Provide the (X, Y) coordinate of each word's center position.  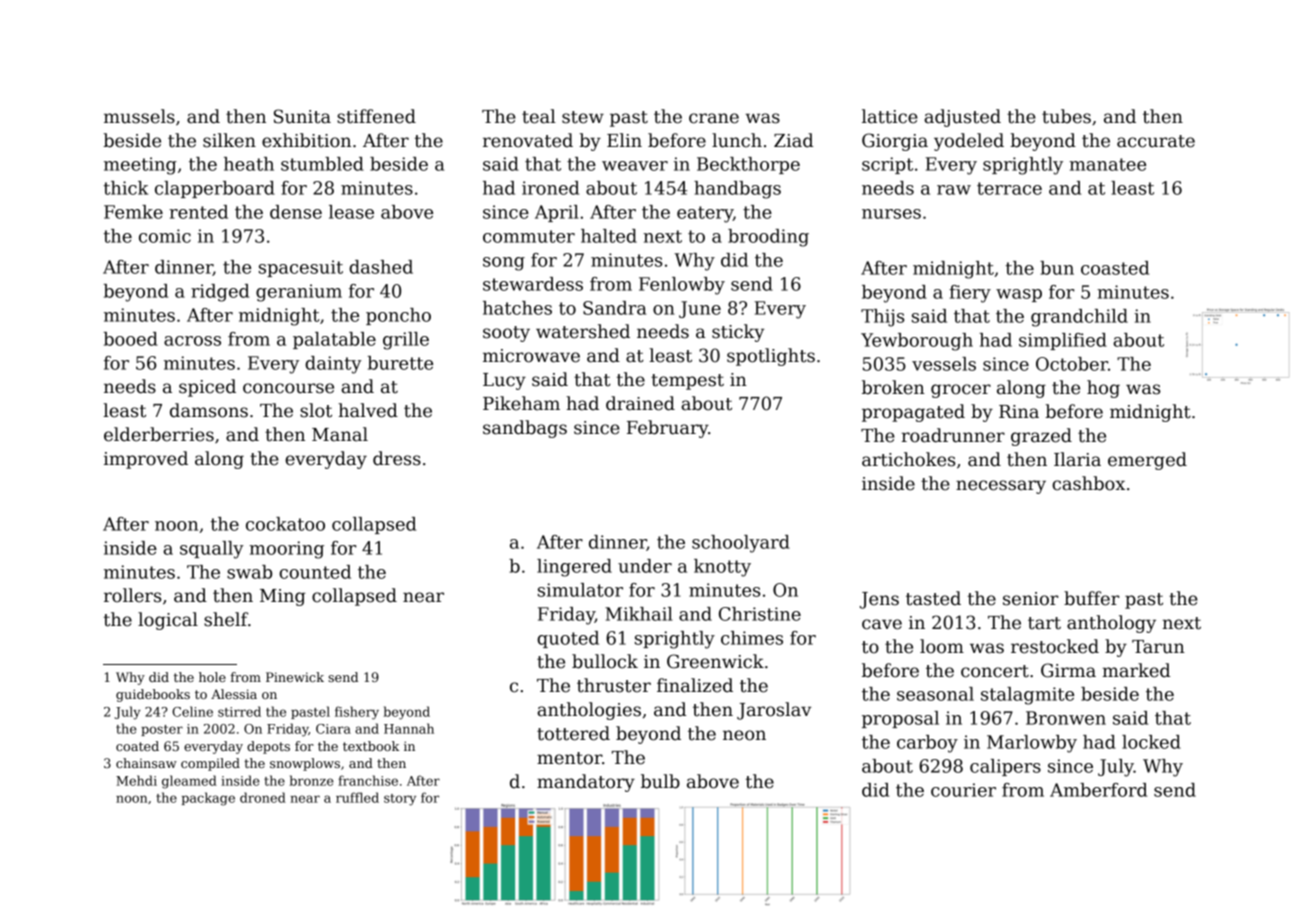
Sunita (302, 116)
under (645, 566)
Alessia (234, 694)
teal (539, 116)
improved (146, 460)
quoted (568, 639)
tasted (933, 598)
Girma (1068, 670)
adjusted (962, 118)
